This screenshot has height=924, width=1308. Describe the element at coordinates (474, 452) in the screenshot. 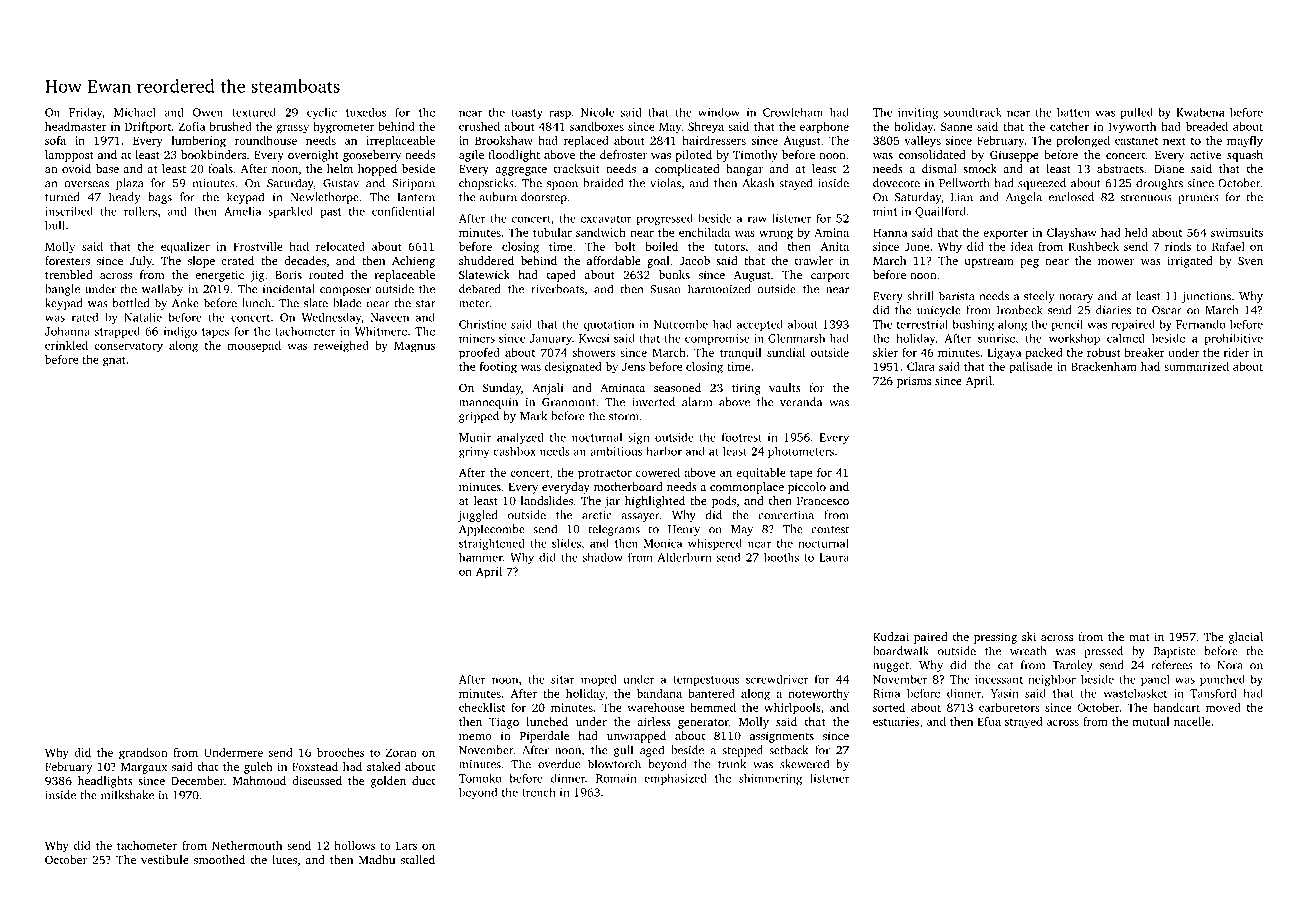

I see `grimy` at that location.
